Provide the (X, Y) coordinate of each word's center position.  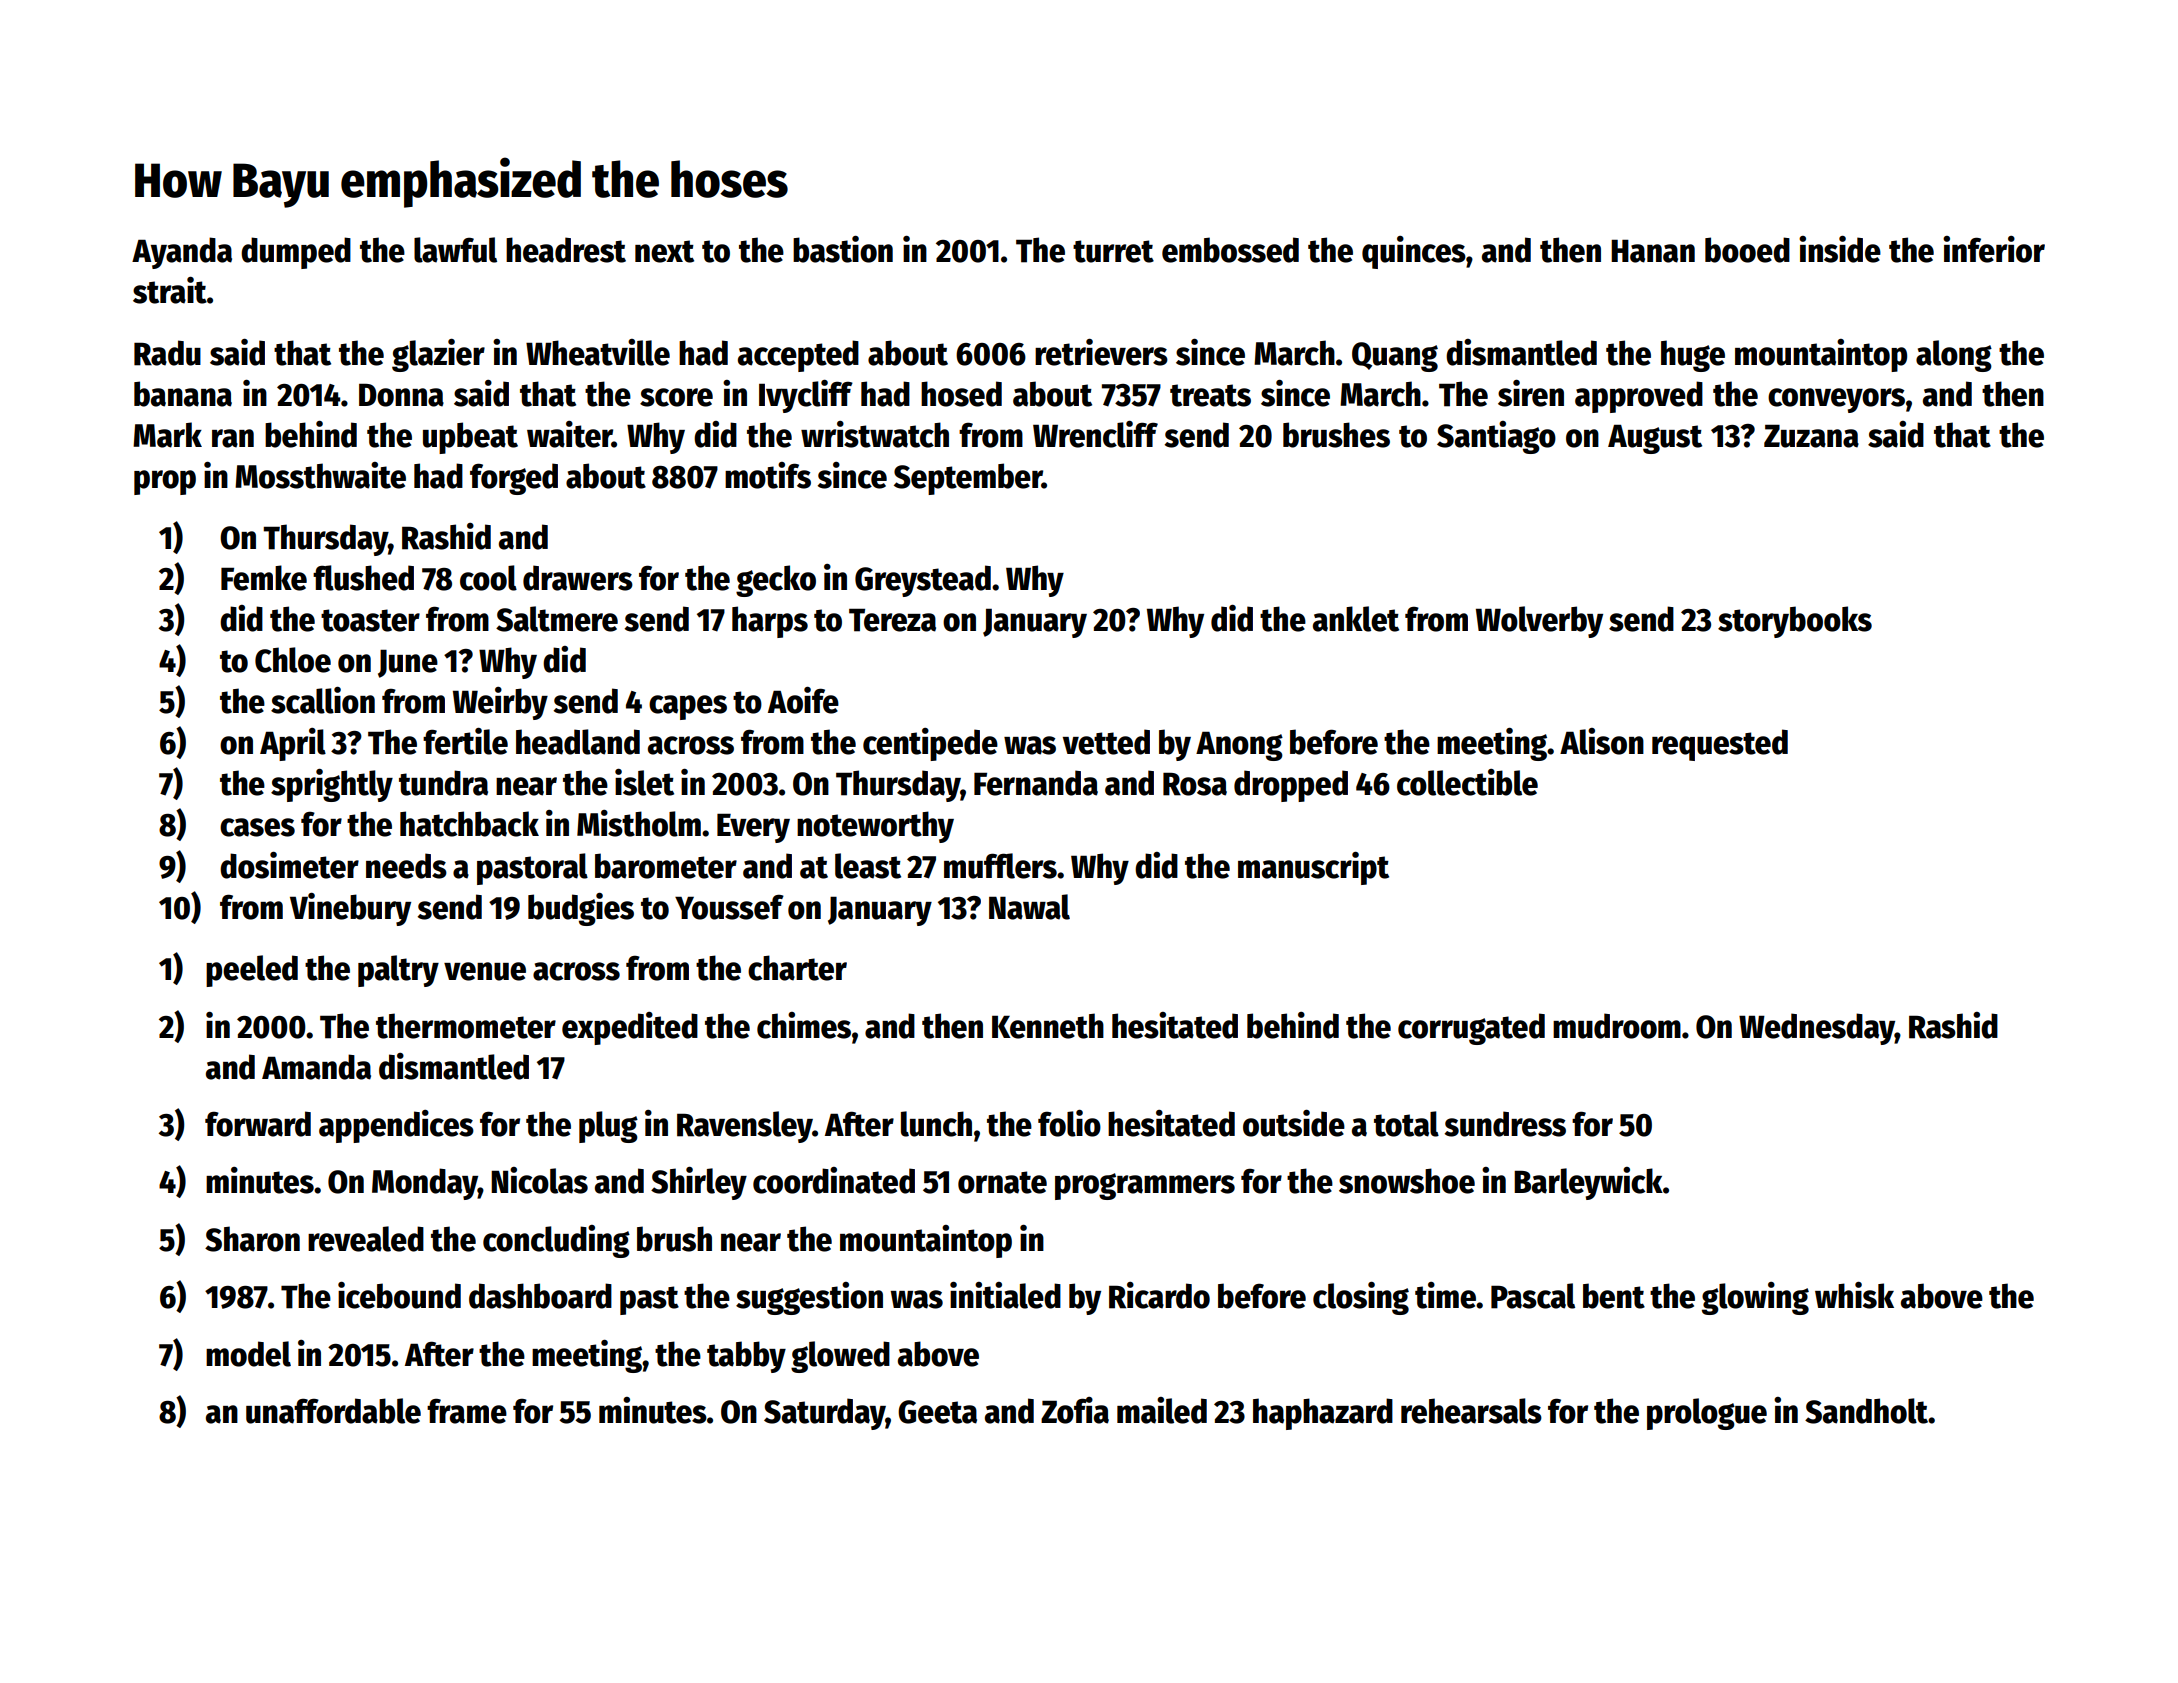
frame (467, 1411)
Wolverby (1539, 622)
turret (1113, 251)
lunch (936, 1124)
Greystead (923, 581)
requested (1720, 745)
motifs (768, 475)
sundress (1505, 1124)
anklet (1356, 619)
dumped (296, 253)
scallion (323, 700)
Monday (425, 1184)
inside (1840, 249)
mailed (1162, 1410)
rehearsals (1471, 1411)
